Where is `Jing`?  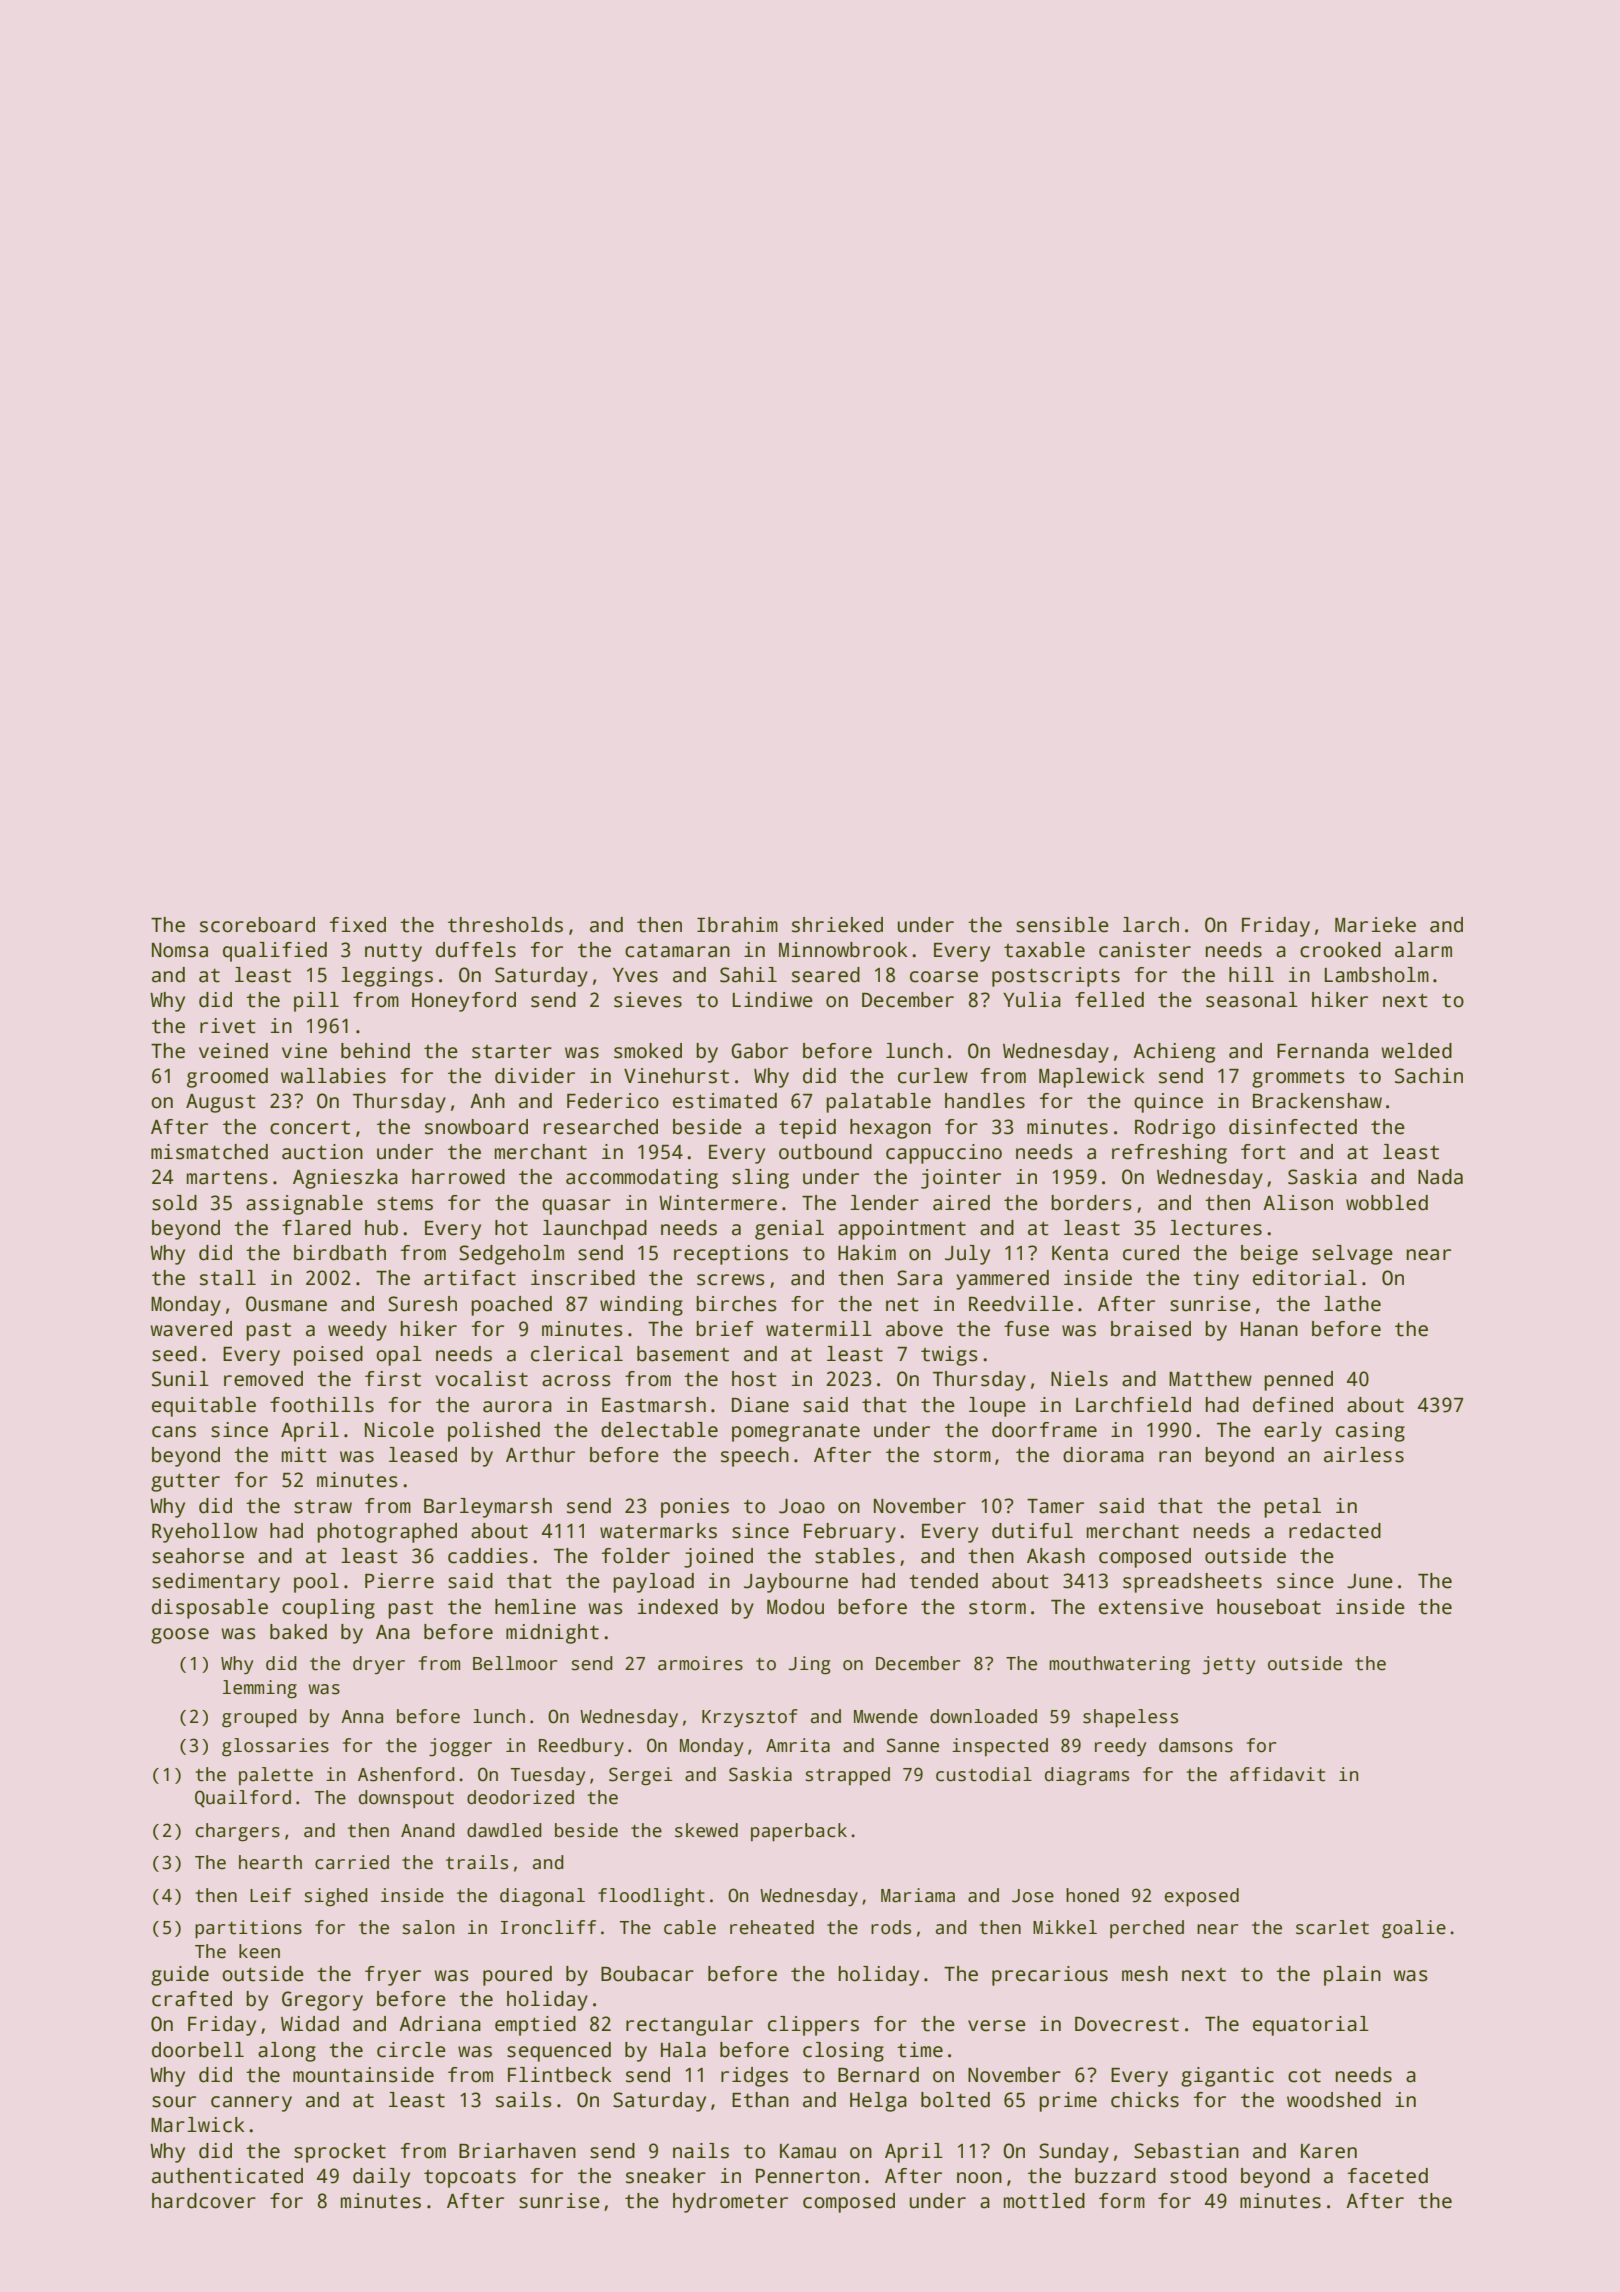
Jing is located at coordinates (810, 1665).
